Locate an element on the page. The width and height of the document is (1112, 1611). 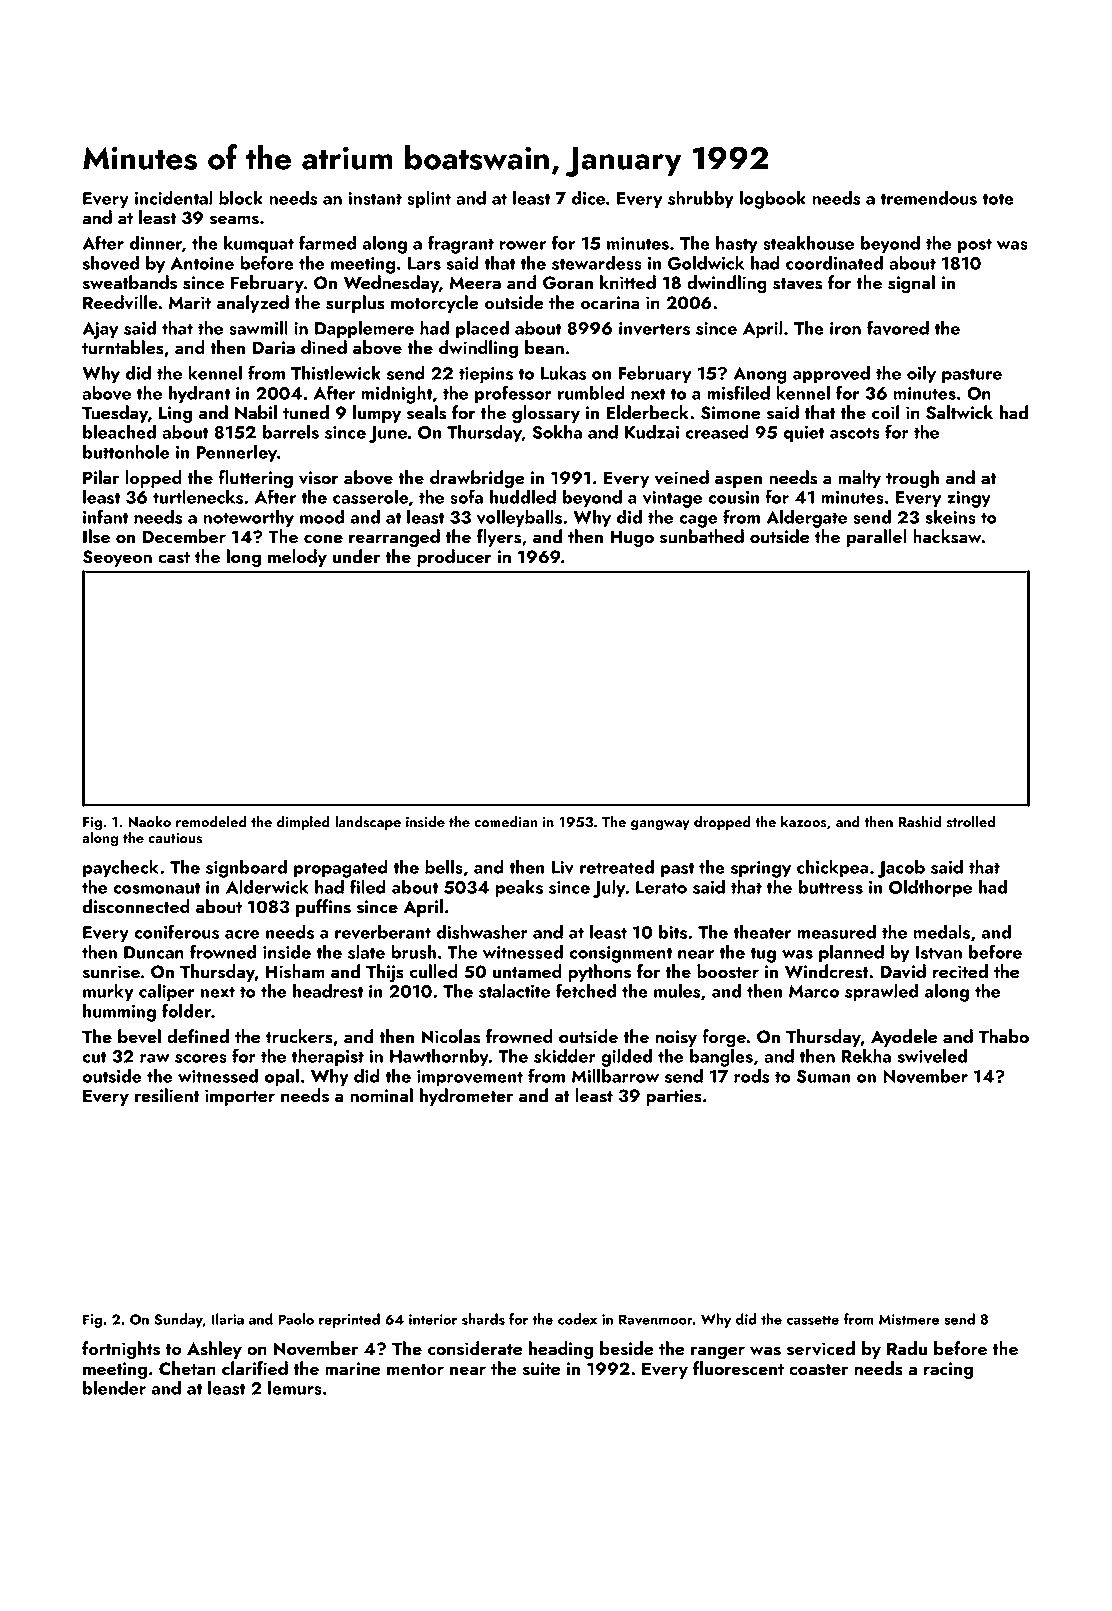
splint is located at coordinates (429, 199).
